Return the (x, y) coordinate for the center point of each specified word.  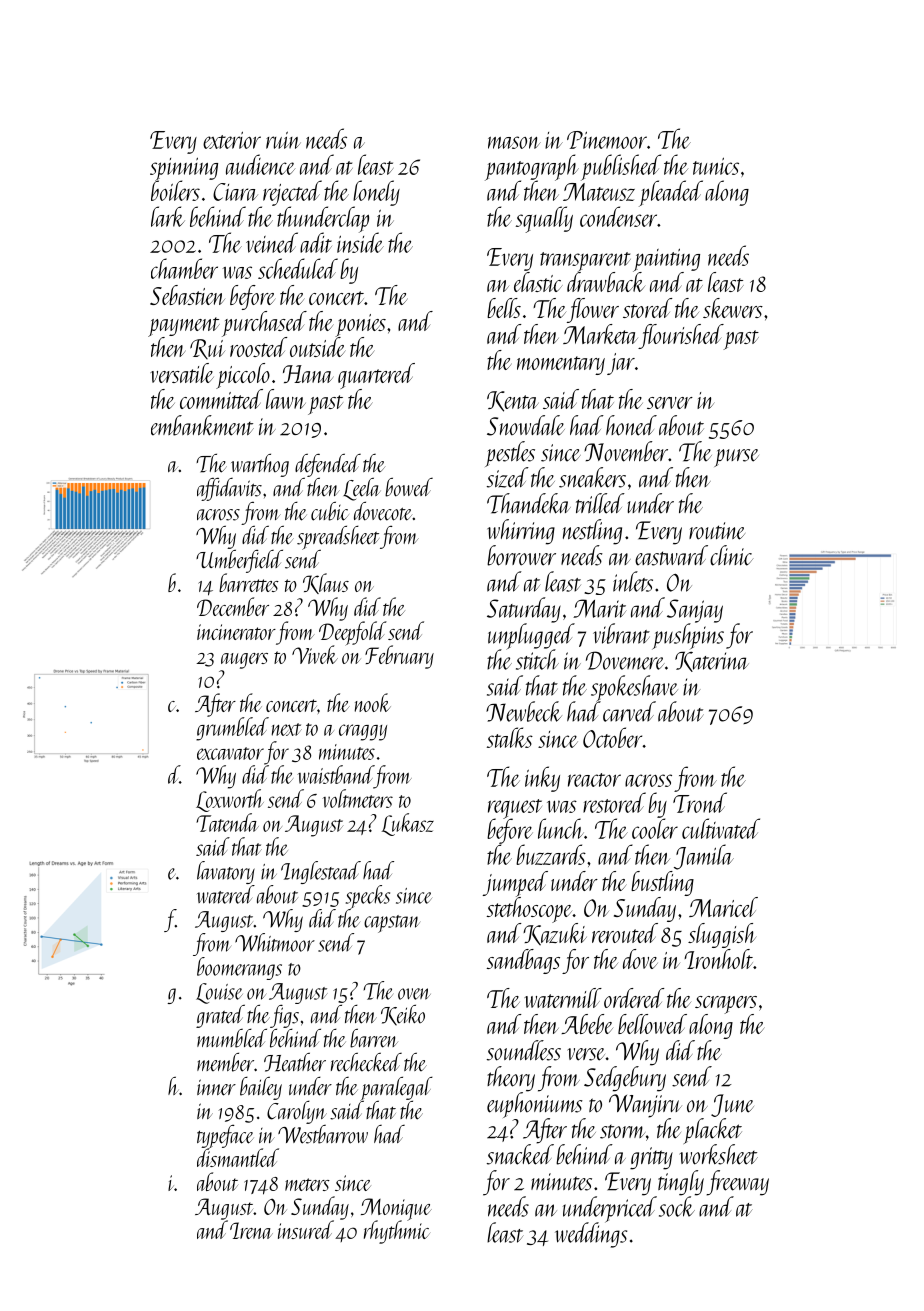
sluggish (722, 935)
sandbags (523, 961)
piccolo (243, 376)
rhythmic (397, 1232)
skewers (733, 308)
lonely (376, 193)
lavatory (226, 872)
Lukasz (407, 824)
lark (168, 216)
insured (306, 1229)
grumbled (232, 729)
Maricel (723, 907)
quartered (376, 376)
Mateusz (599, 192)
